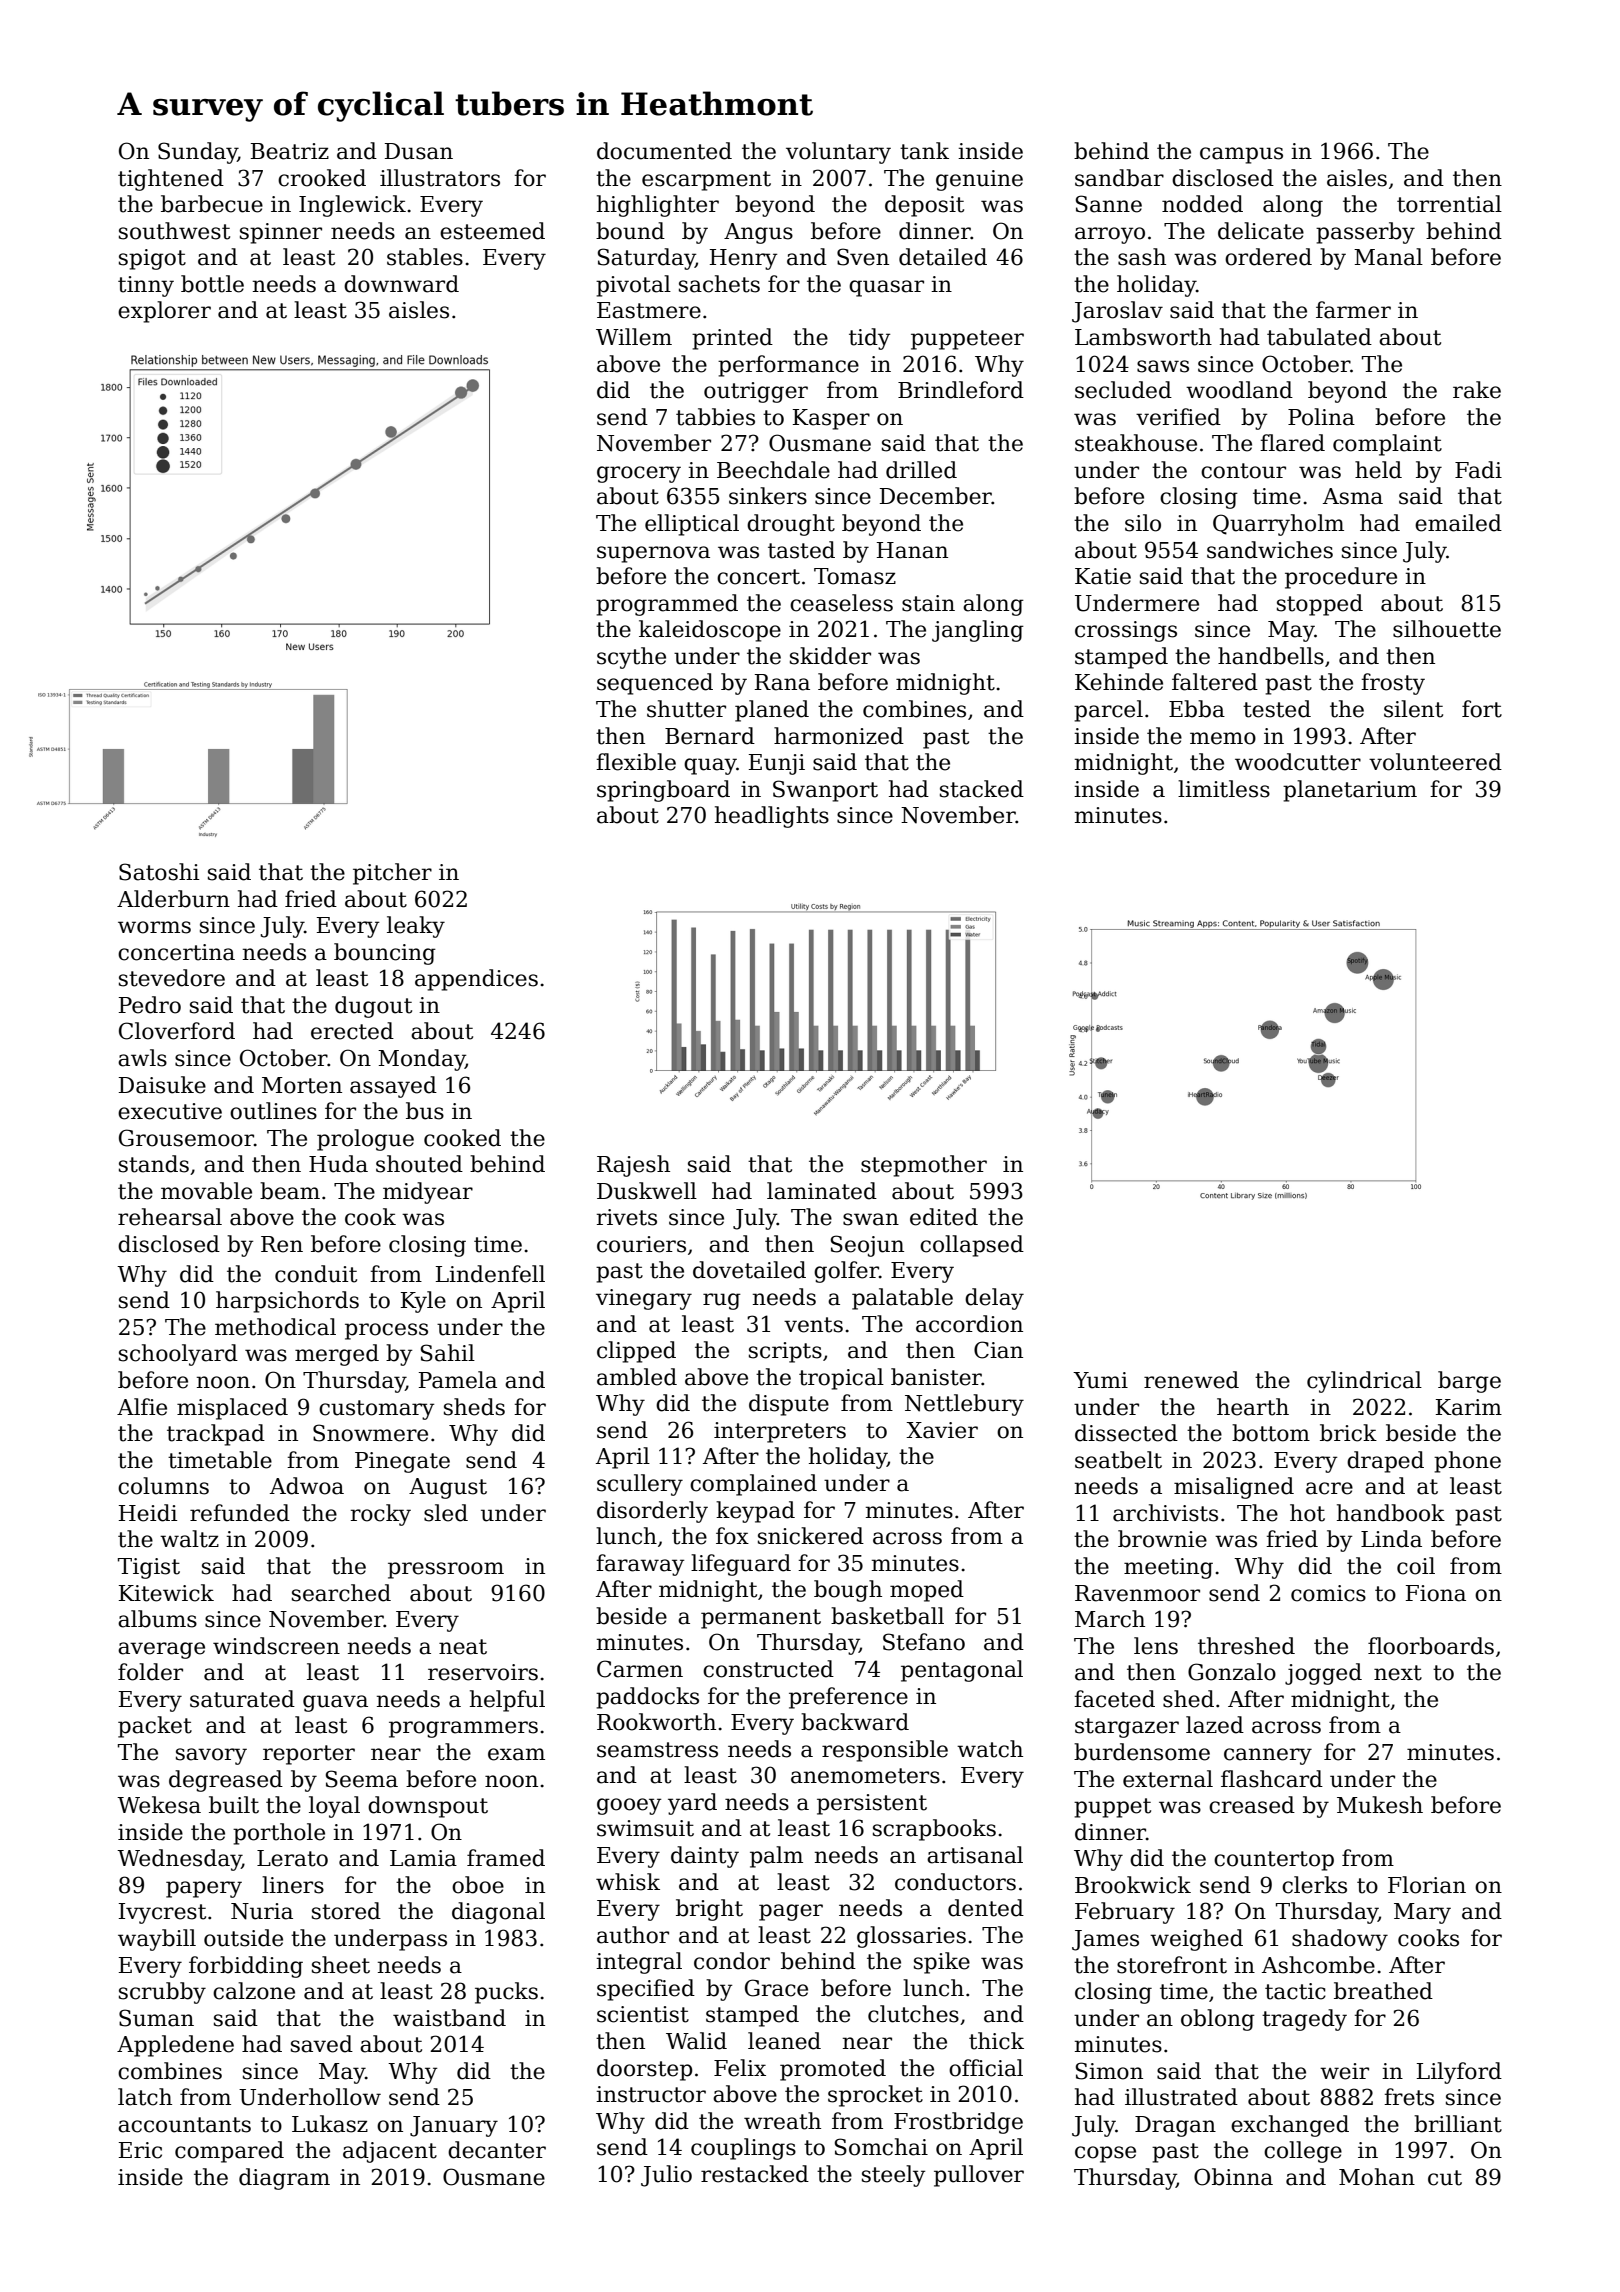 This document has height=2292, width=1620. Describe the element at coordinates (290, 151) in the document. I see `Beatriz` at that location.
